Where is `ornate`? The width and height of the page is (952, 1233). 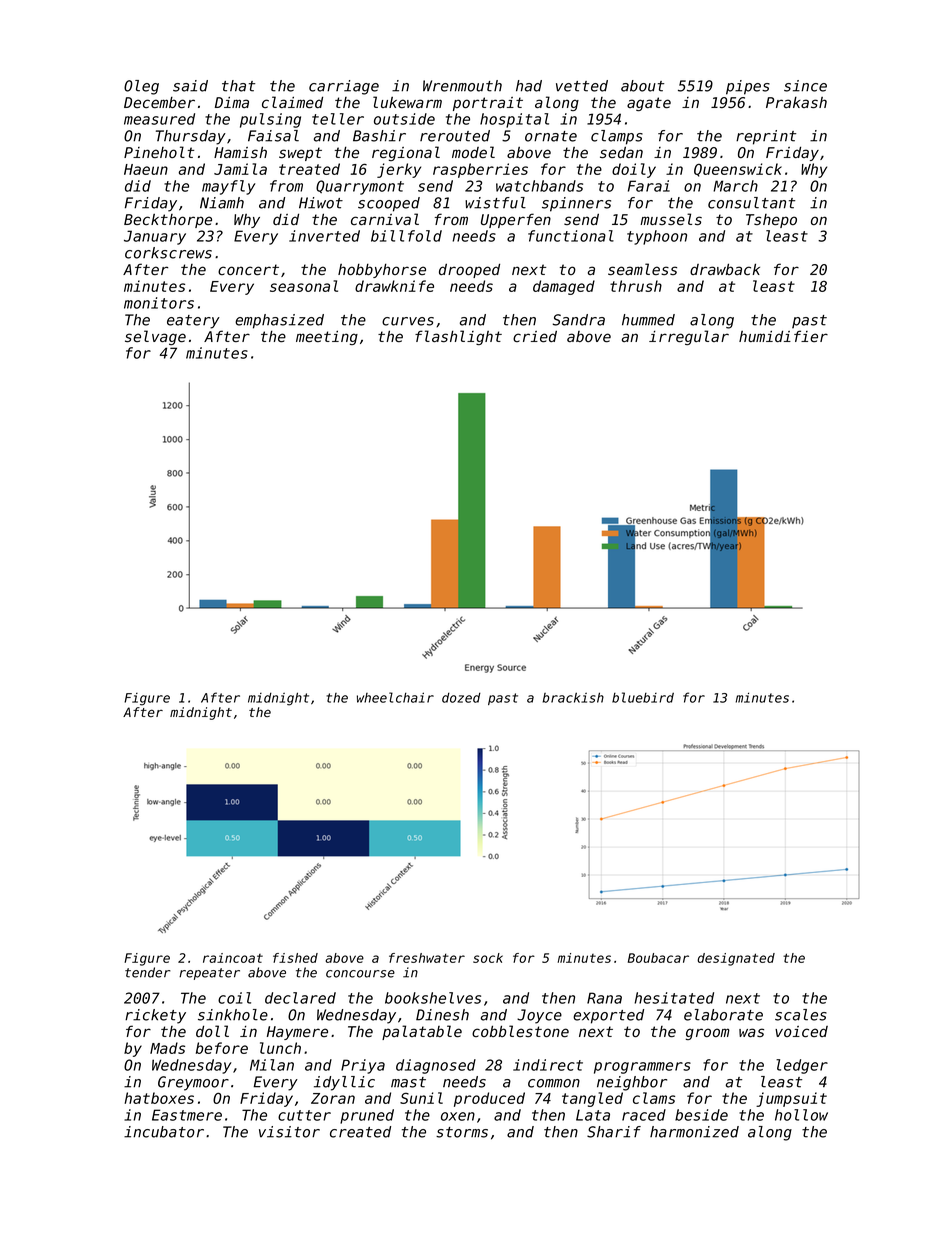
ornate is located at coordinates (551, 136).
